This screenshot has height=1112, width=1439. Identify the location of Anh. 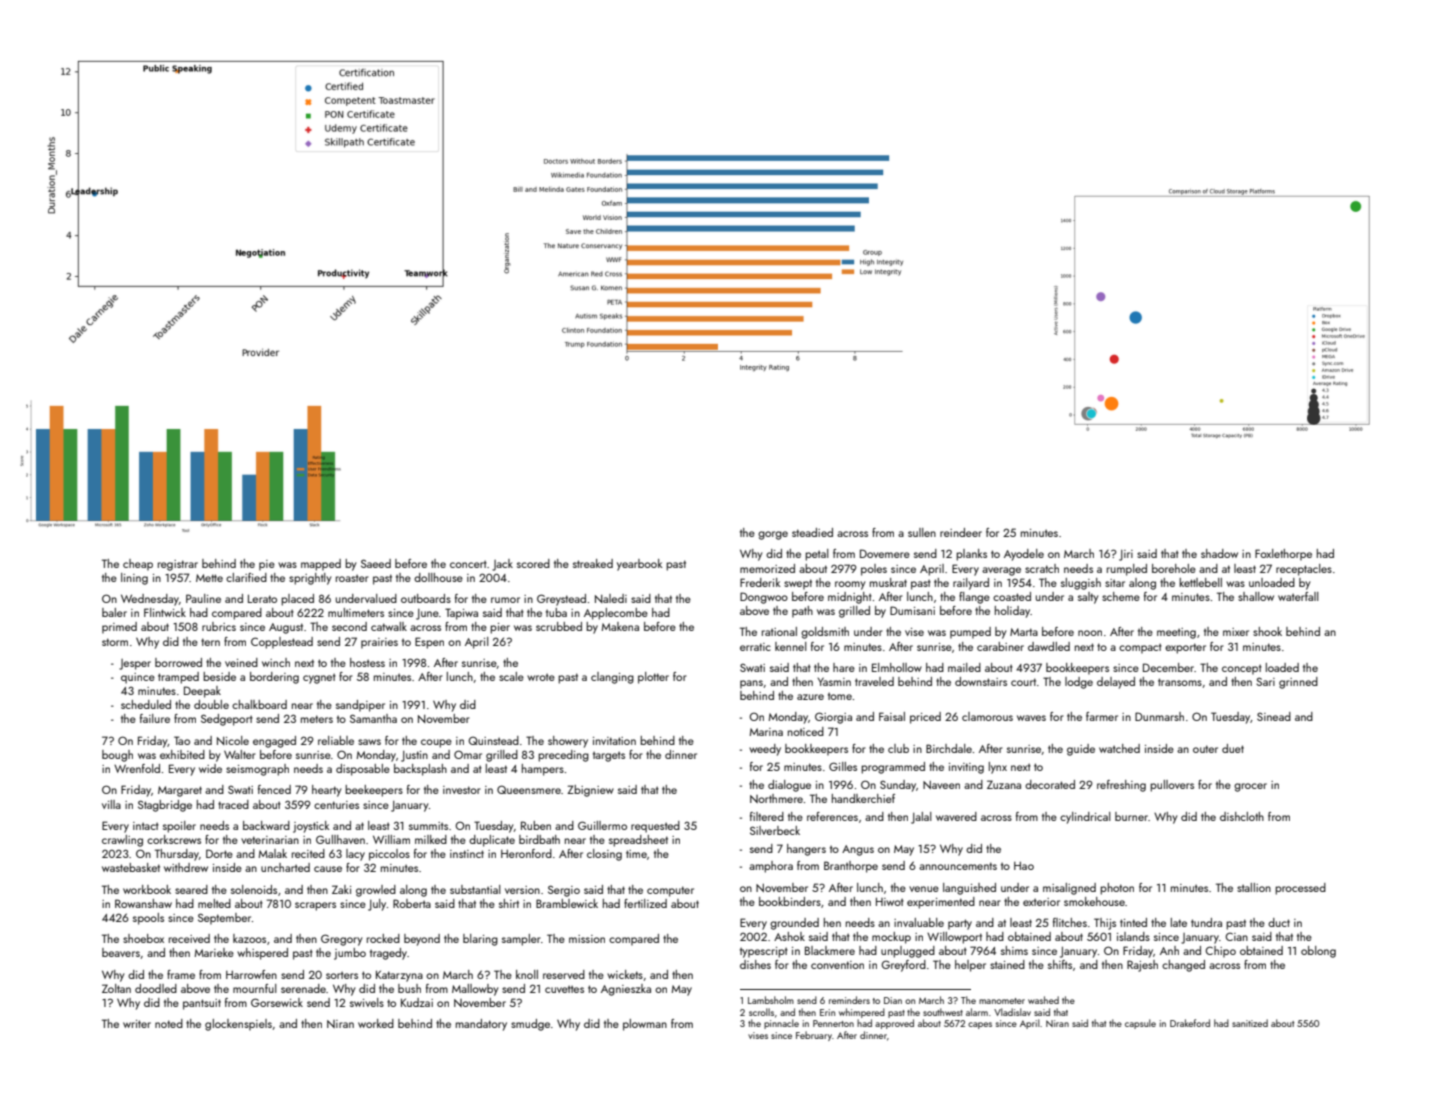
(1169, 950).
